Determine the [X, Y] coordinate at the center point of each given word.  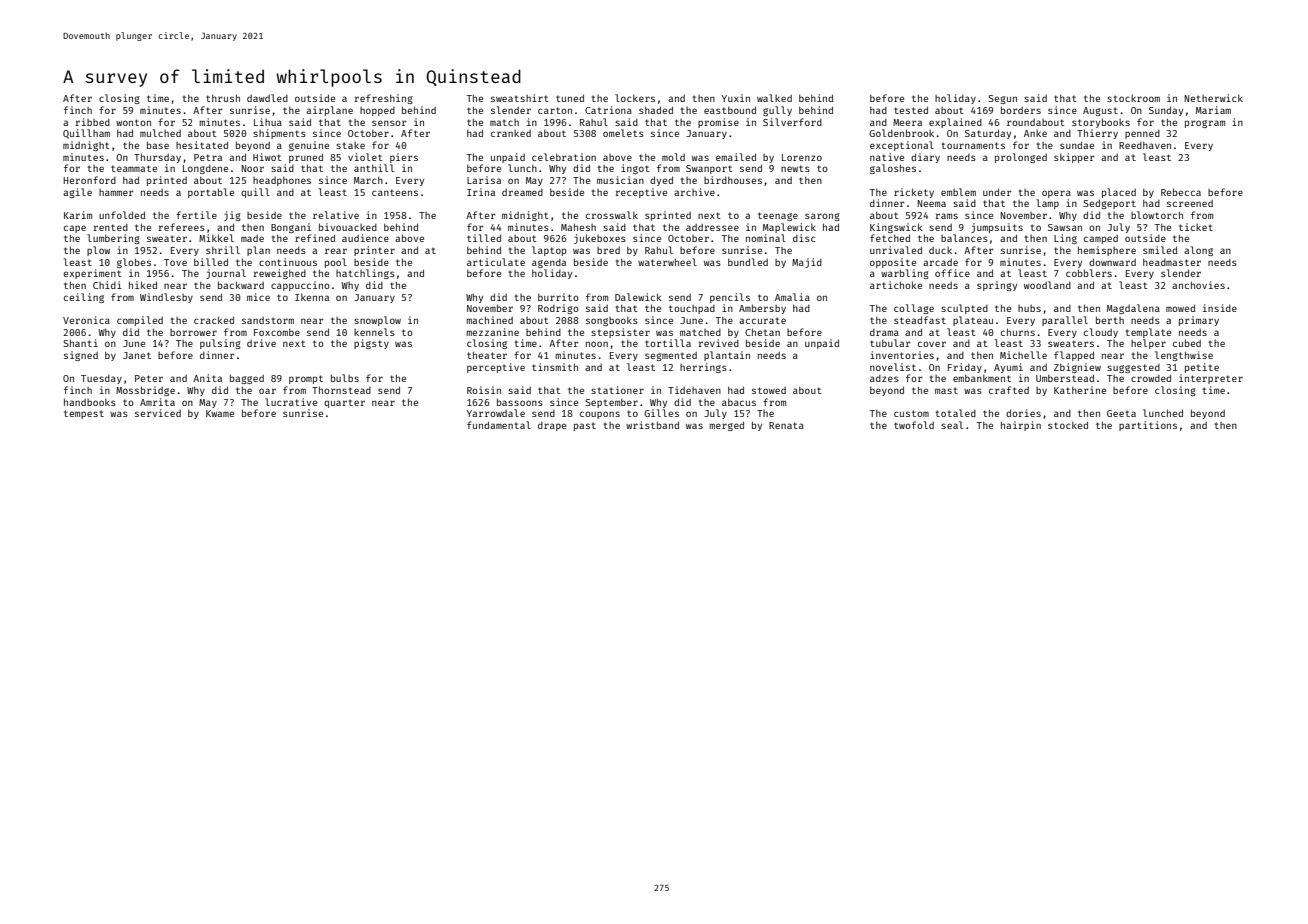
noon [597, 344]
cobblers [1089, 273]
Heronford [89, 180]
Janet [137, 355]
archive [694, 192]
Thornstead [341, 390]
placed [1119, 193]
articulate [496, 262]
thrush [223, 98]
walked [774, 98]
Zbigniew [1077, 368]
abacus [739, 402]
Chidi [107, 285]
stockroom [1133, 98]
